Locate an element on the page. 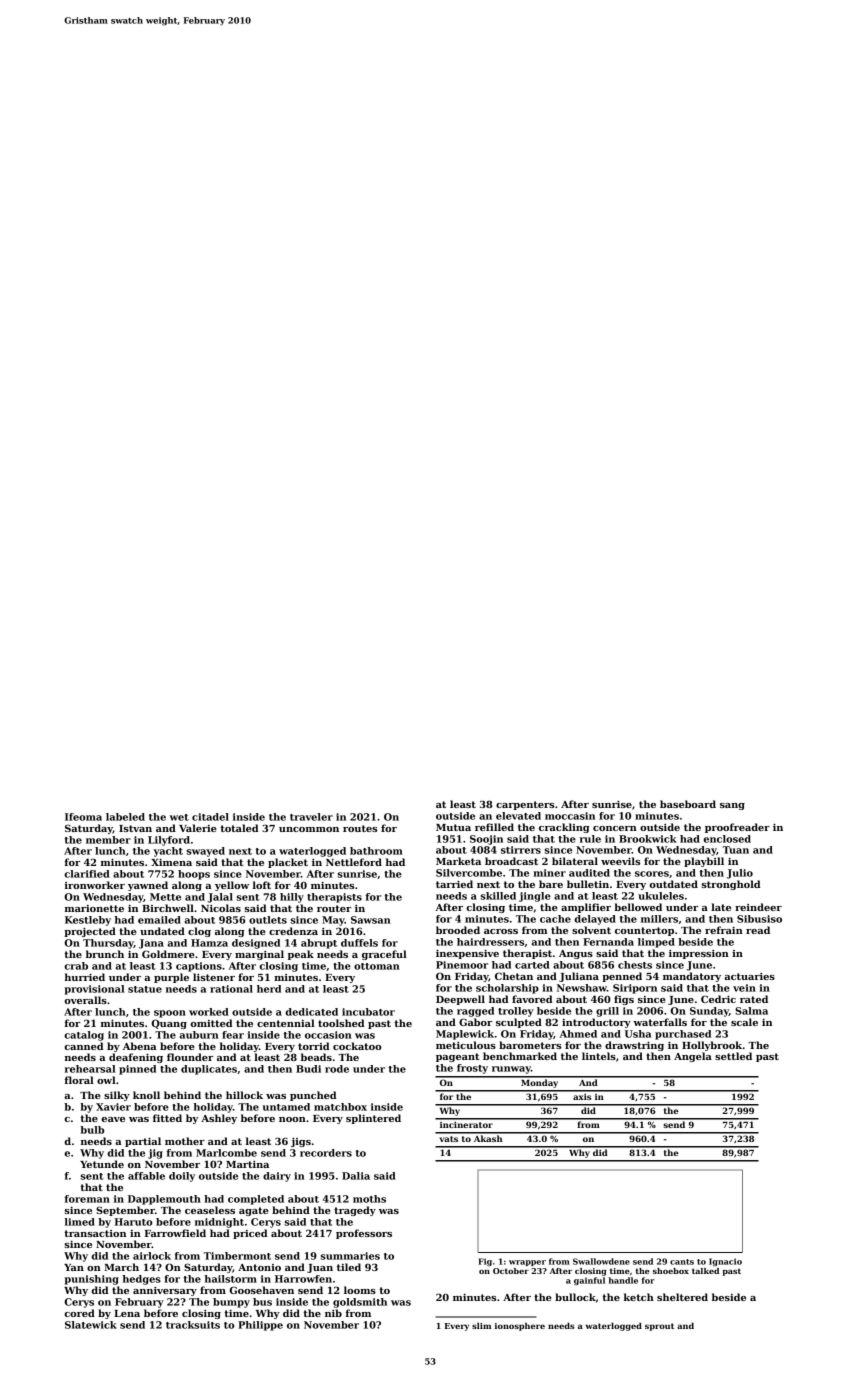  carpenters is located at coordinates (525, 805).
